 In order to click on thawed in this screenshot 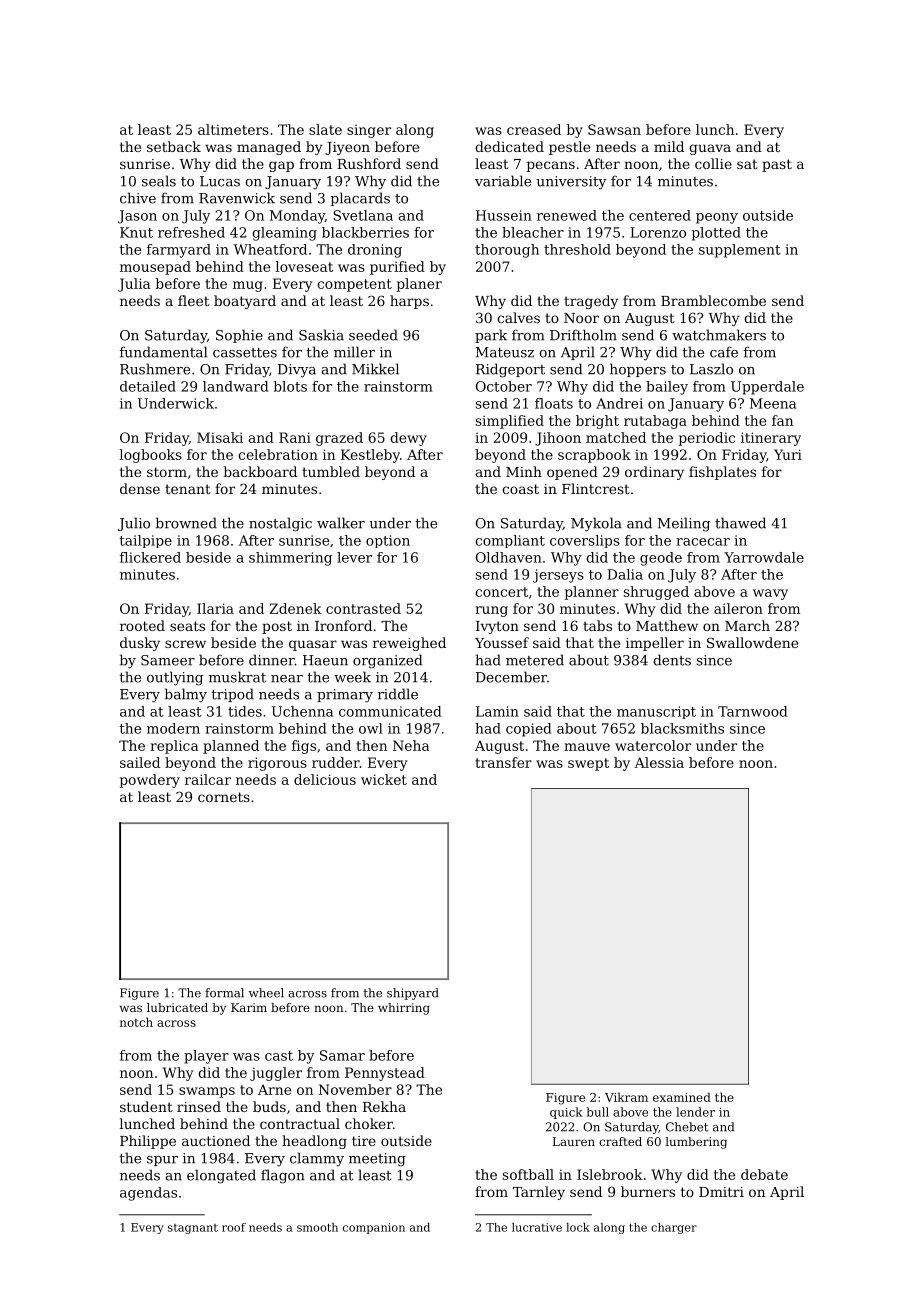, I will do `click(740, 523)`.
